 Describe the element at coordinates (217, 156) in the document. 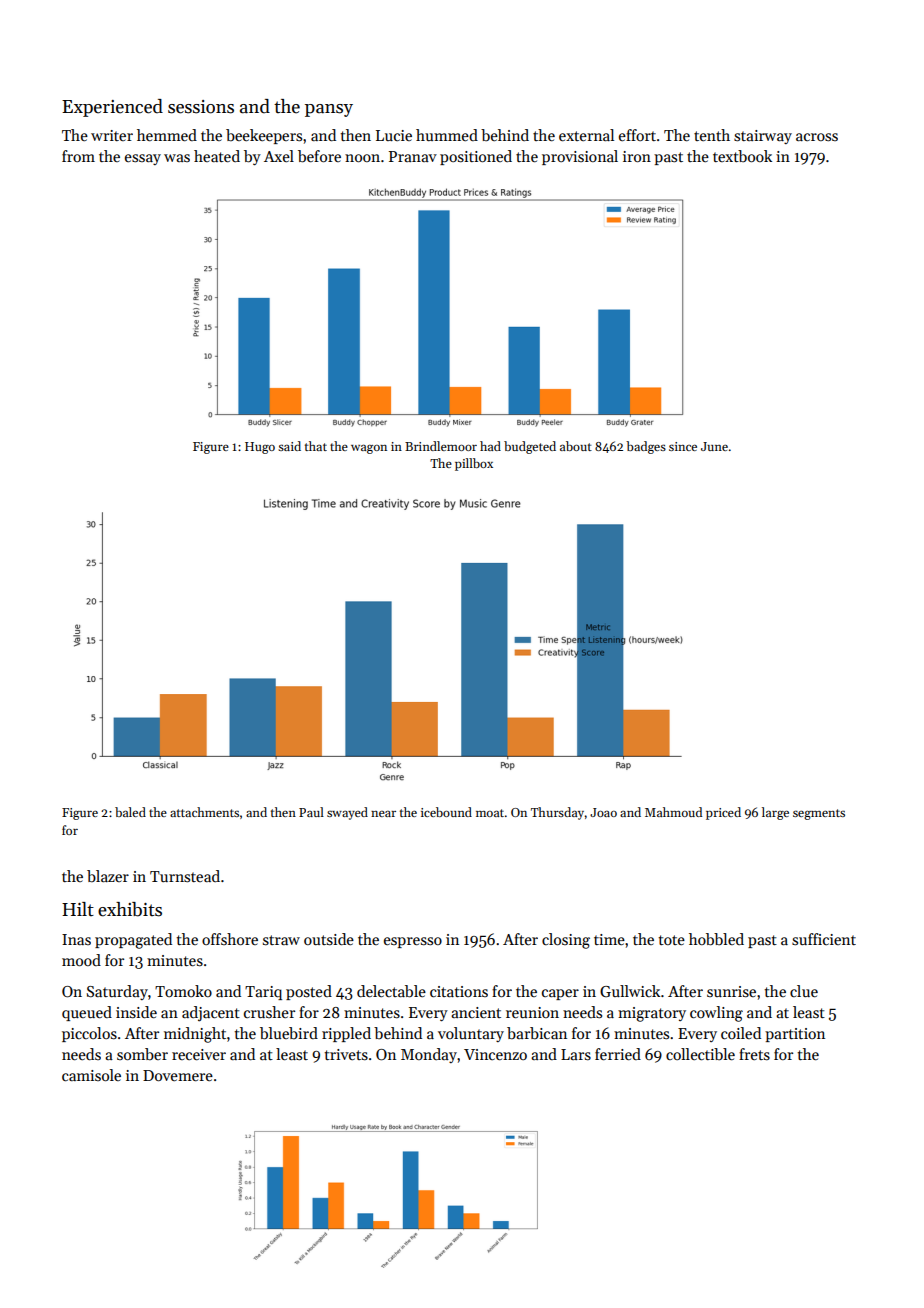

I see `heated` at that location.
